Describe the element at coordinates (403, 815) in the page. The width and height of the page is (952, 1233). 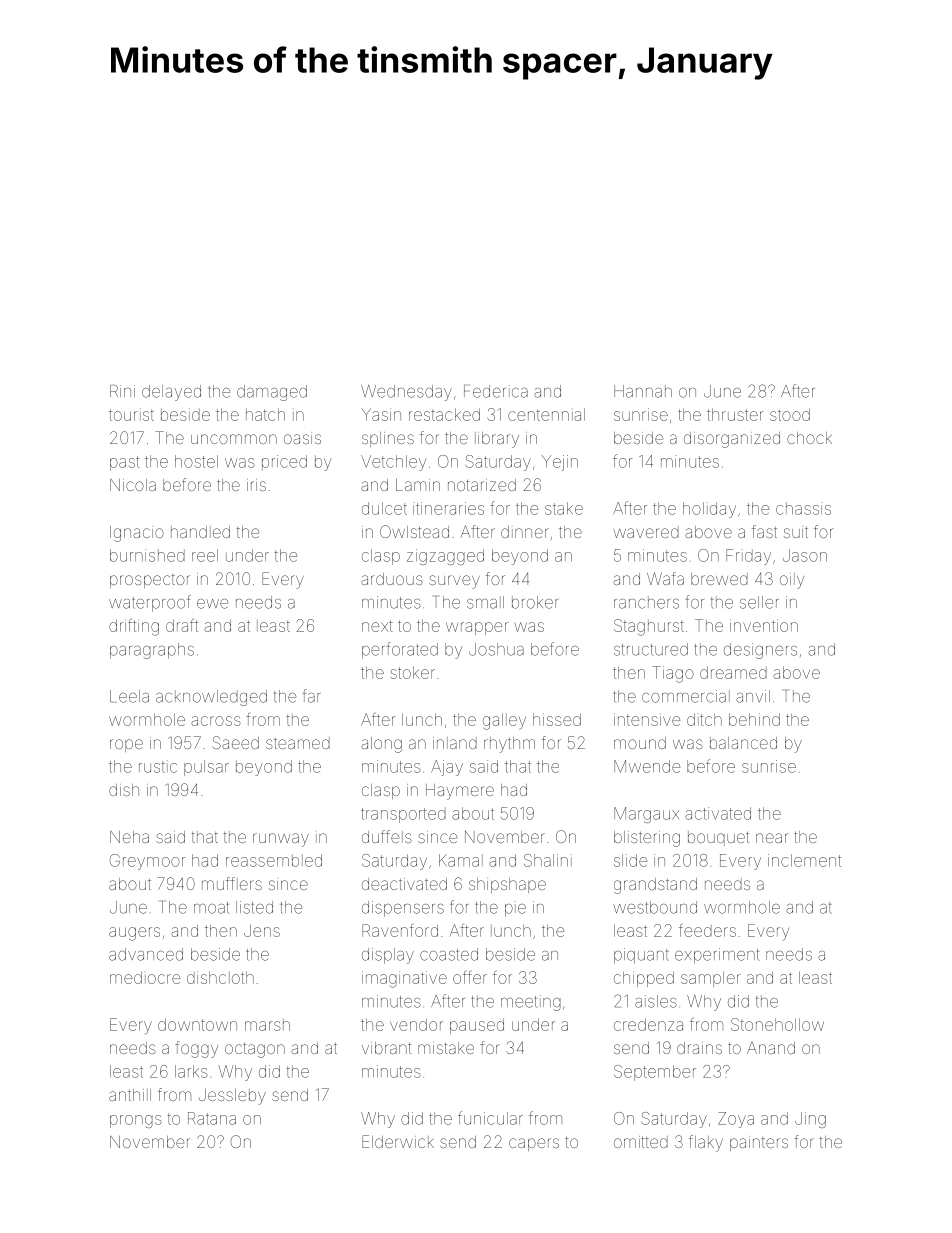
I see `transported` at that location.
